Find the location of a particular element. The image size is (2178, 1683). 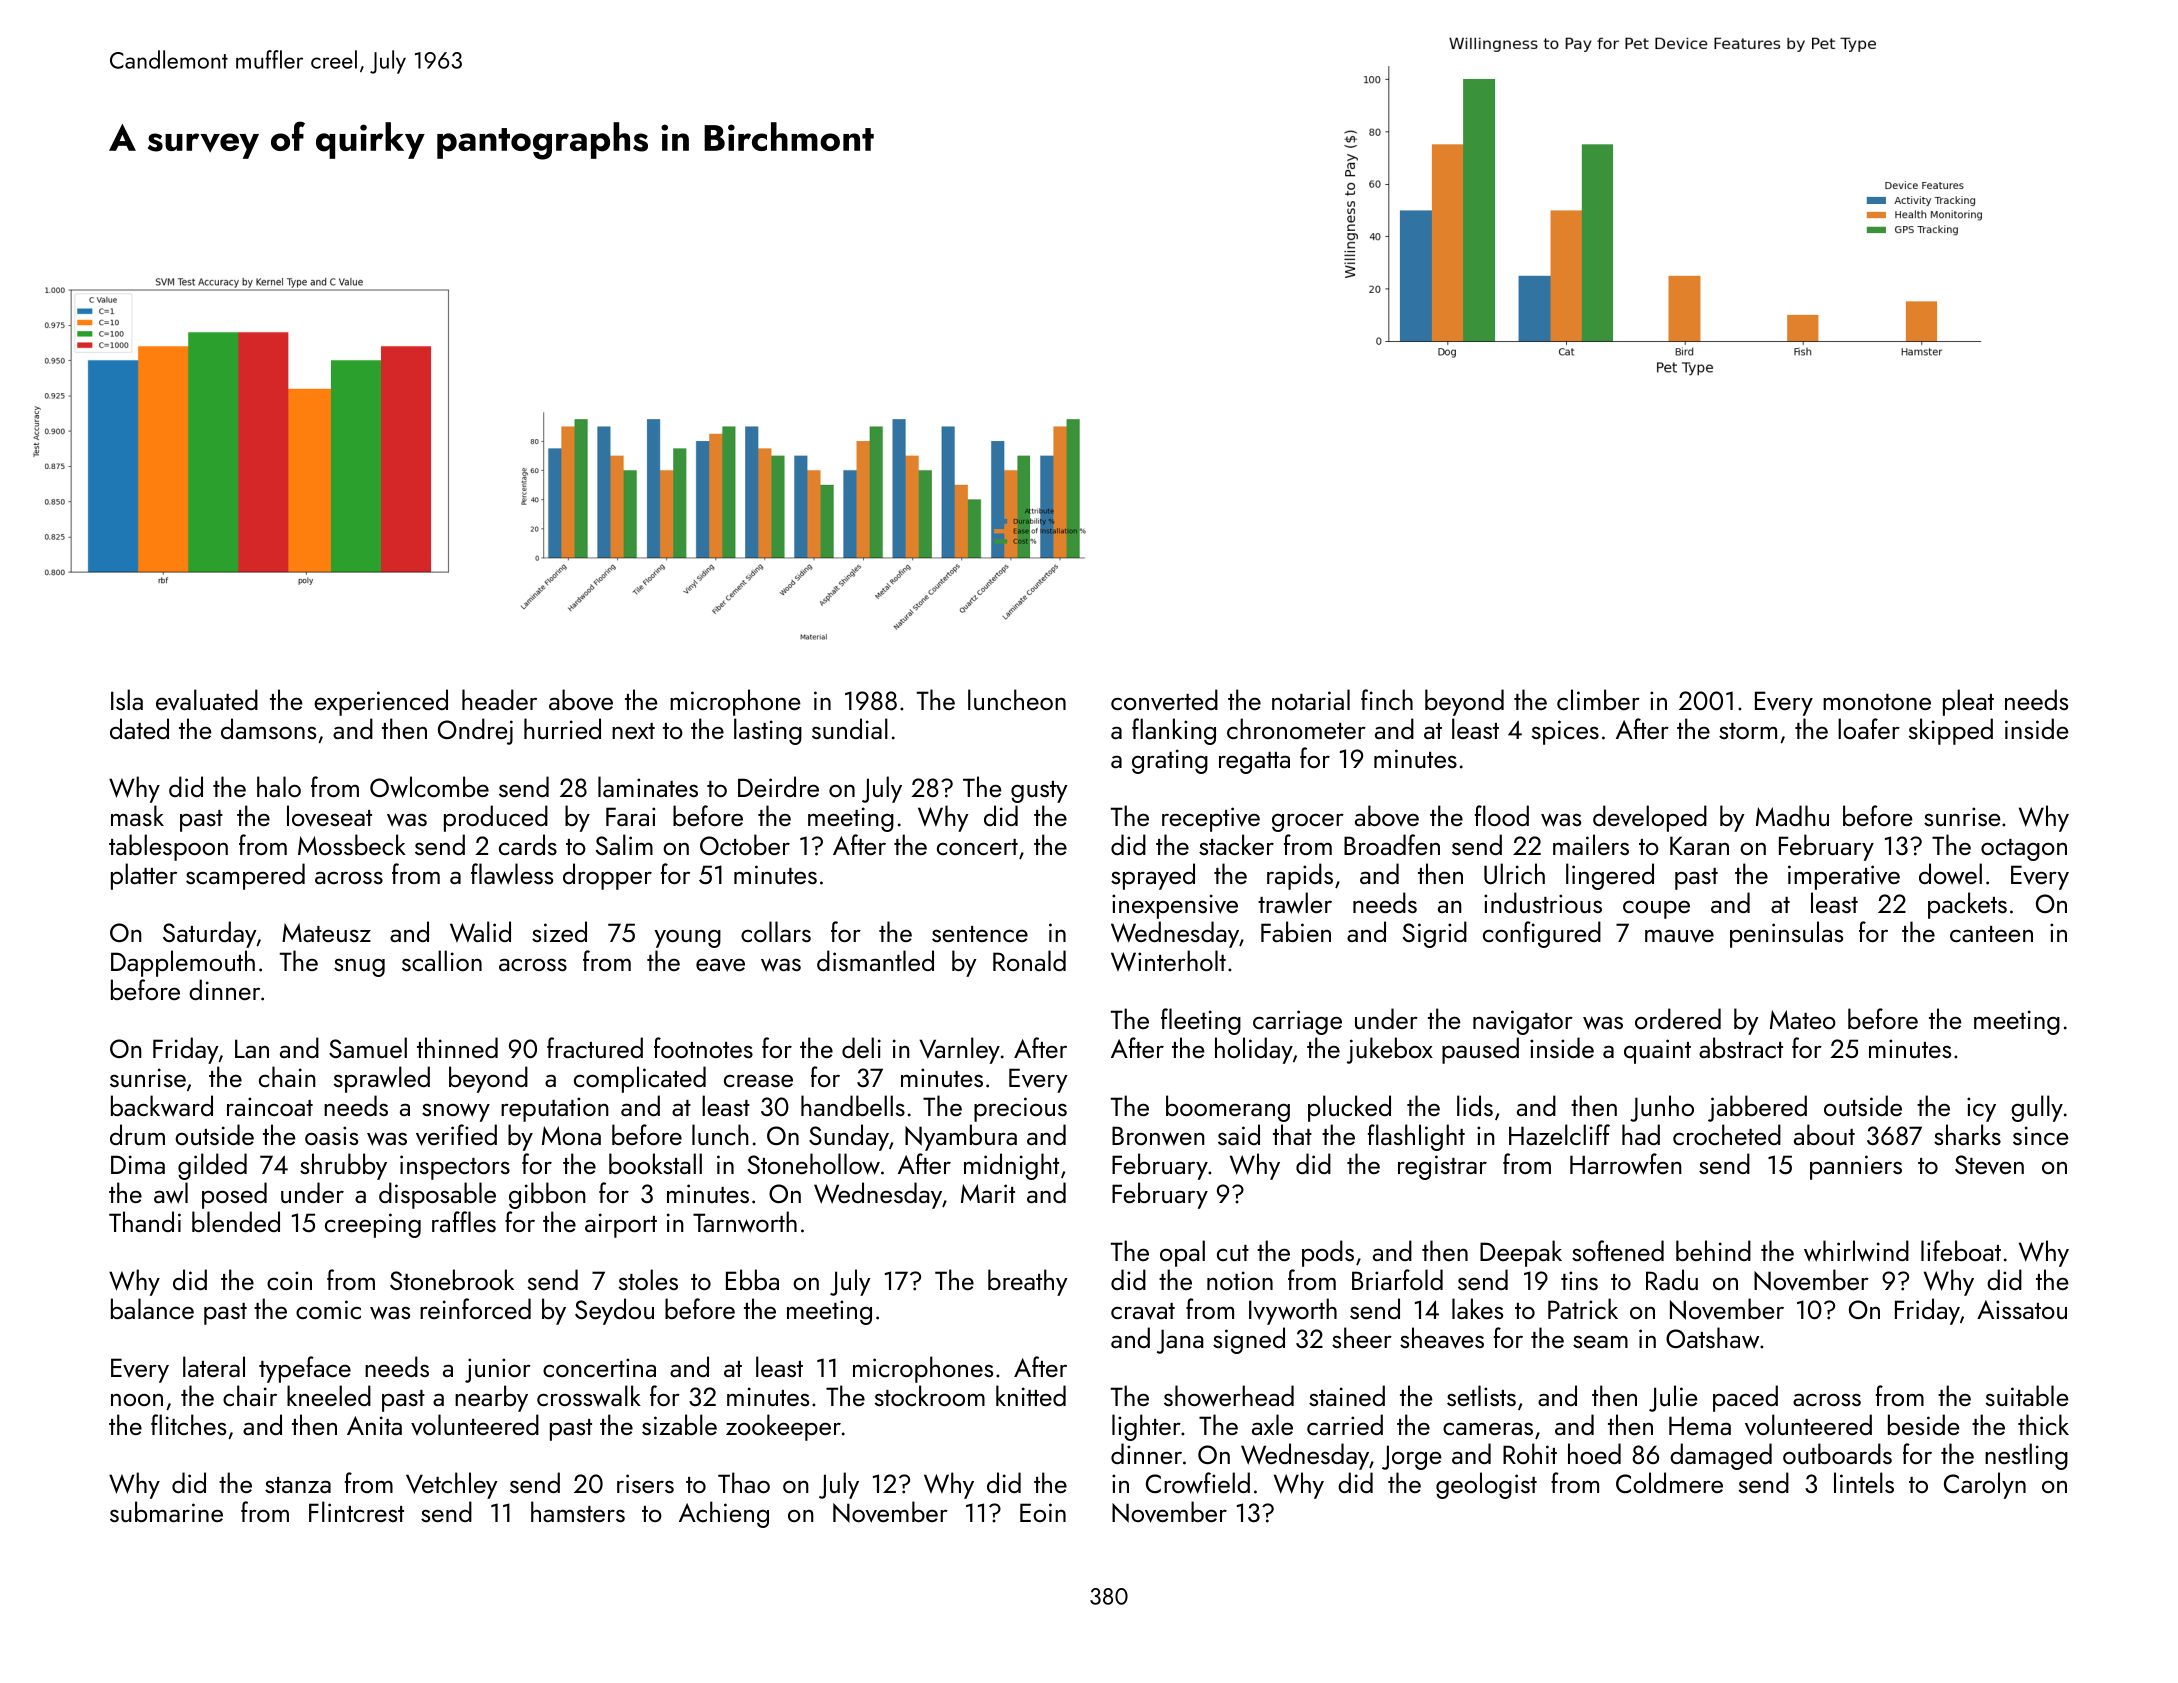

breathy is located at coordinates (1028, 1282).
